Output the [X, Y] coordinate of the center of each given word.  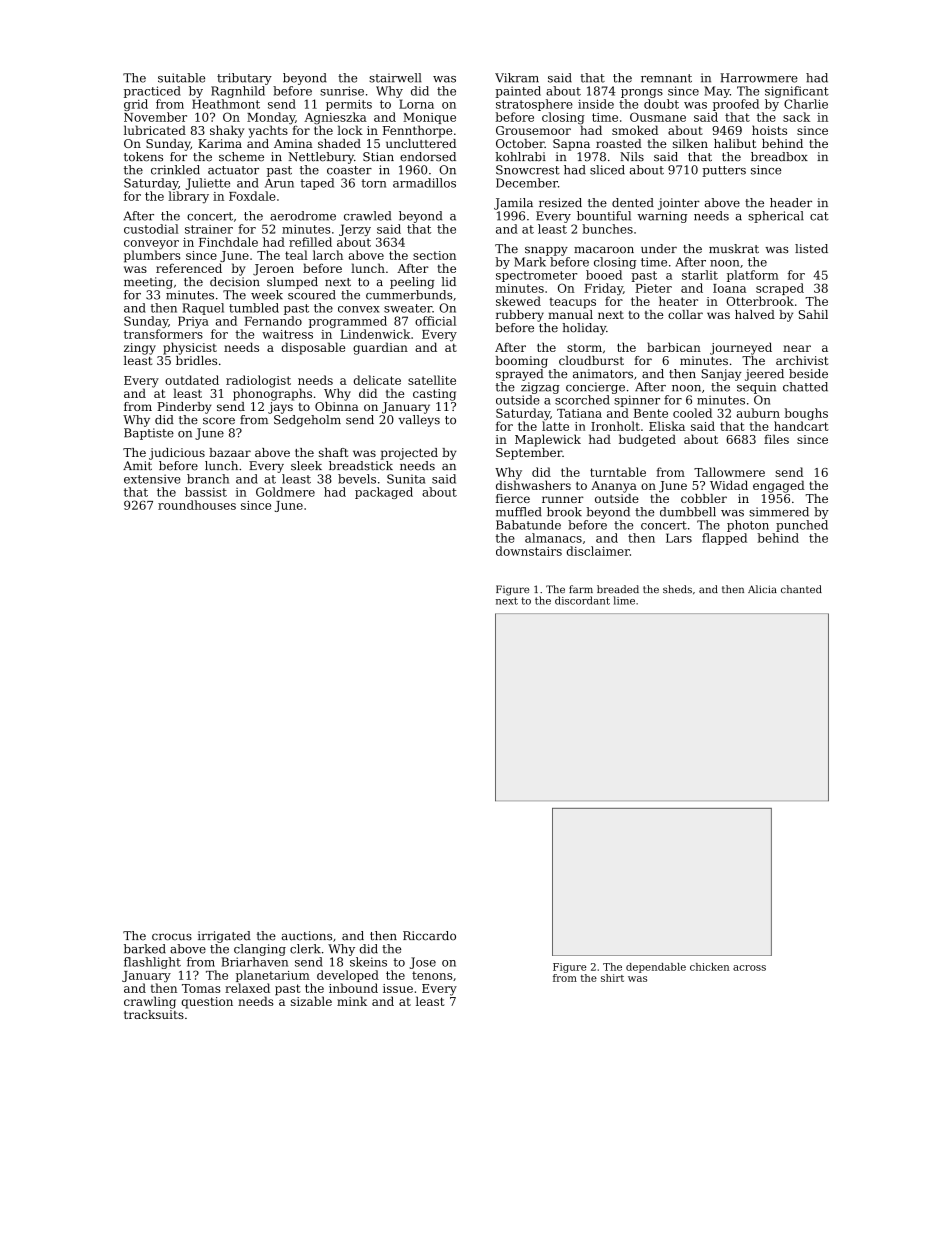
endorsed [428, 157]
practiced [152, 92]
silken [690, 143]
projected [409, 454]
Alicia [762, 589]
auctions [307, 936]
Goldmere [285, 492]
